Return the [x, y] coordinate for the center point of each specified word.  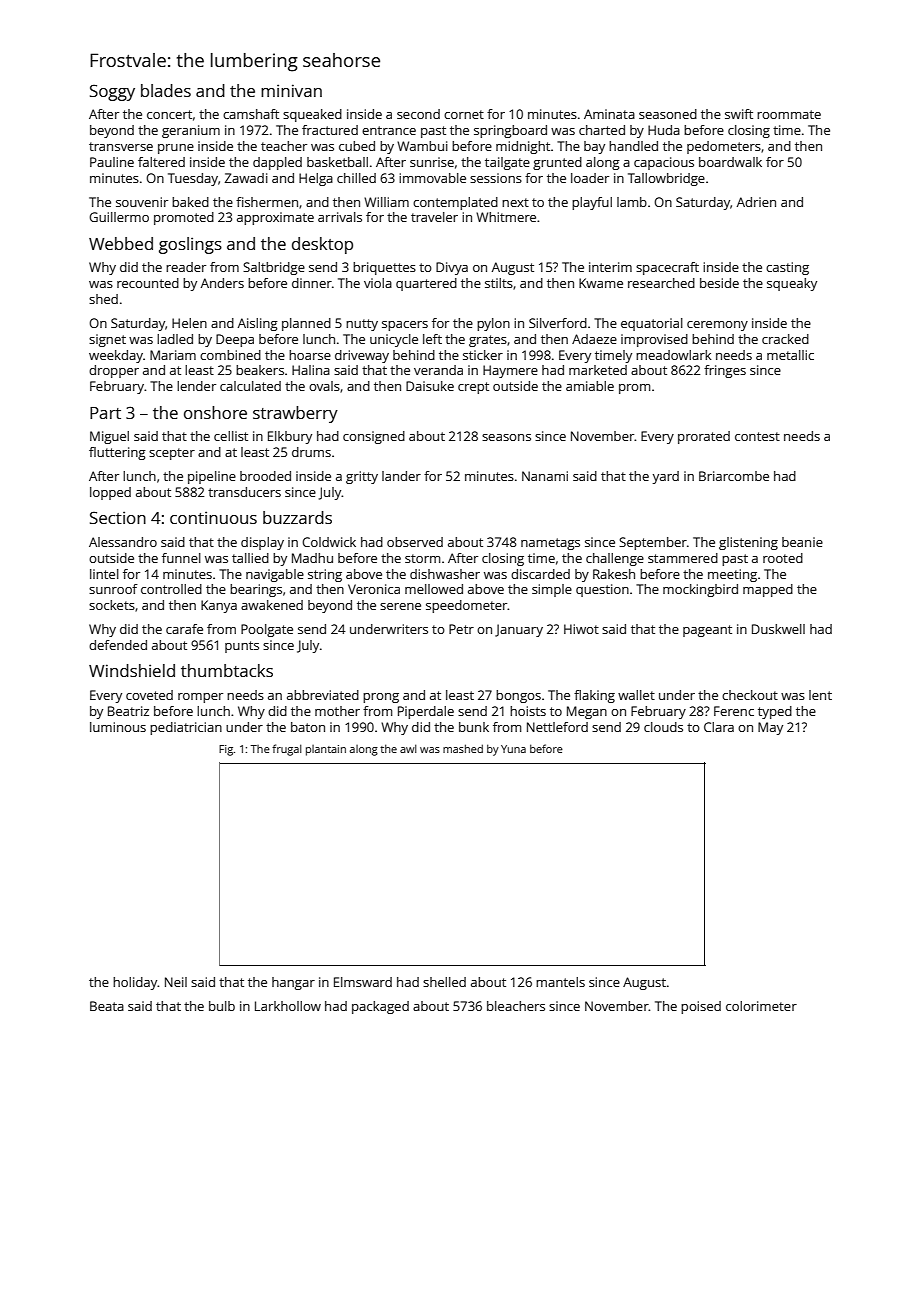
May [770, 728]
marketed [598, 370]
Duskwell [778, 629]
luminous [118, 727]
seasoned [668, 114]
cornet [464, 114]
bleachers [516, 1006]
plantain [326, 750]
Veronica [374, 589]
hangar [293, 983]
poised [701, 1007]
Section [118, 517]
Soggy [112, 92]
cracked [785, 339]
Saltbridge [274, 268]
